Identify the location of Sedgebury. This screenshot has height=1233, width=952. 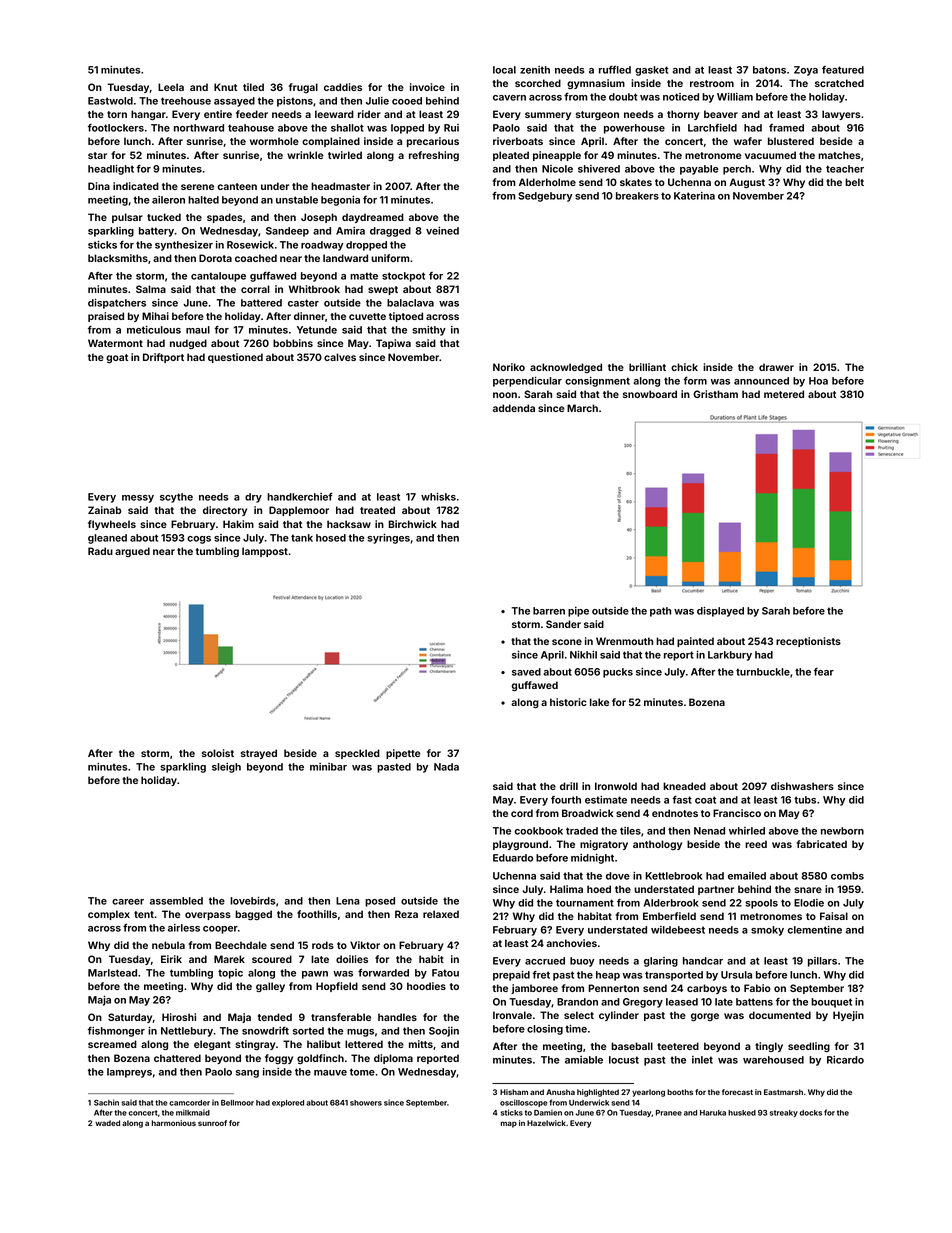
(545, 197).
